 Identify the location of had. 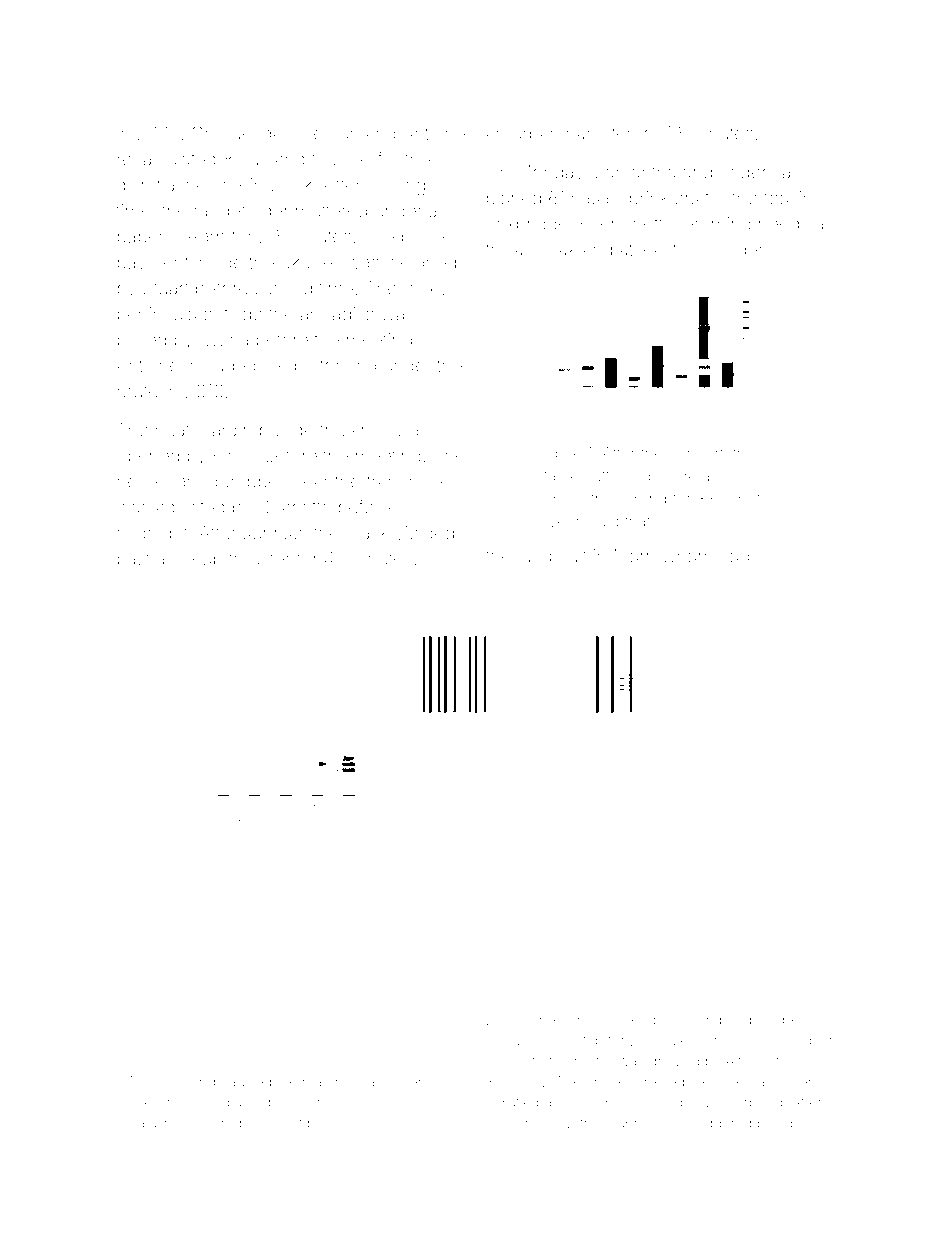
(734, 556).
